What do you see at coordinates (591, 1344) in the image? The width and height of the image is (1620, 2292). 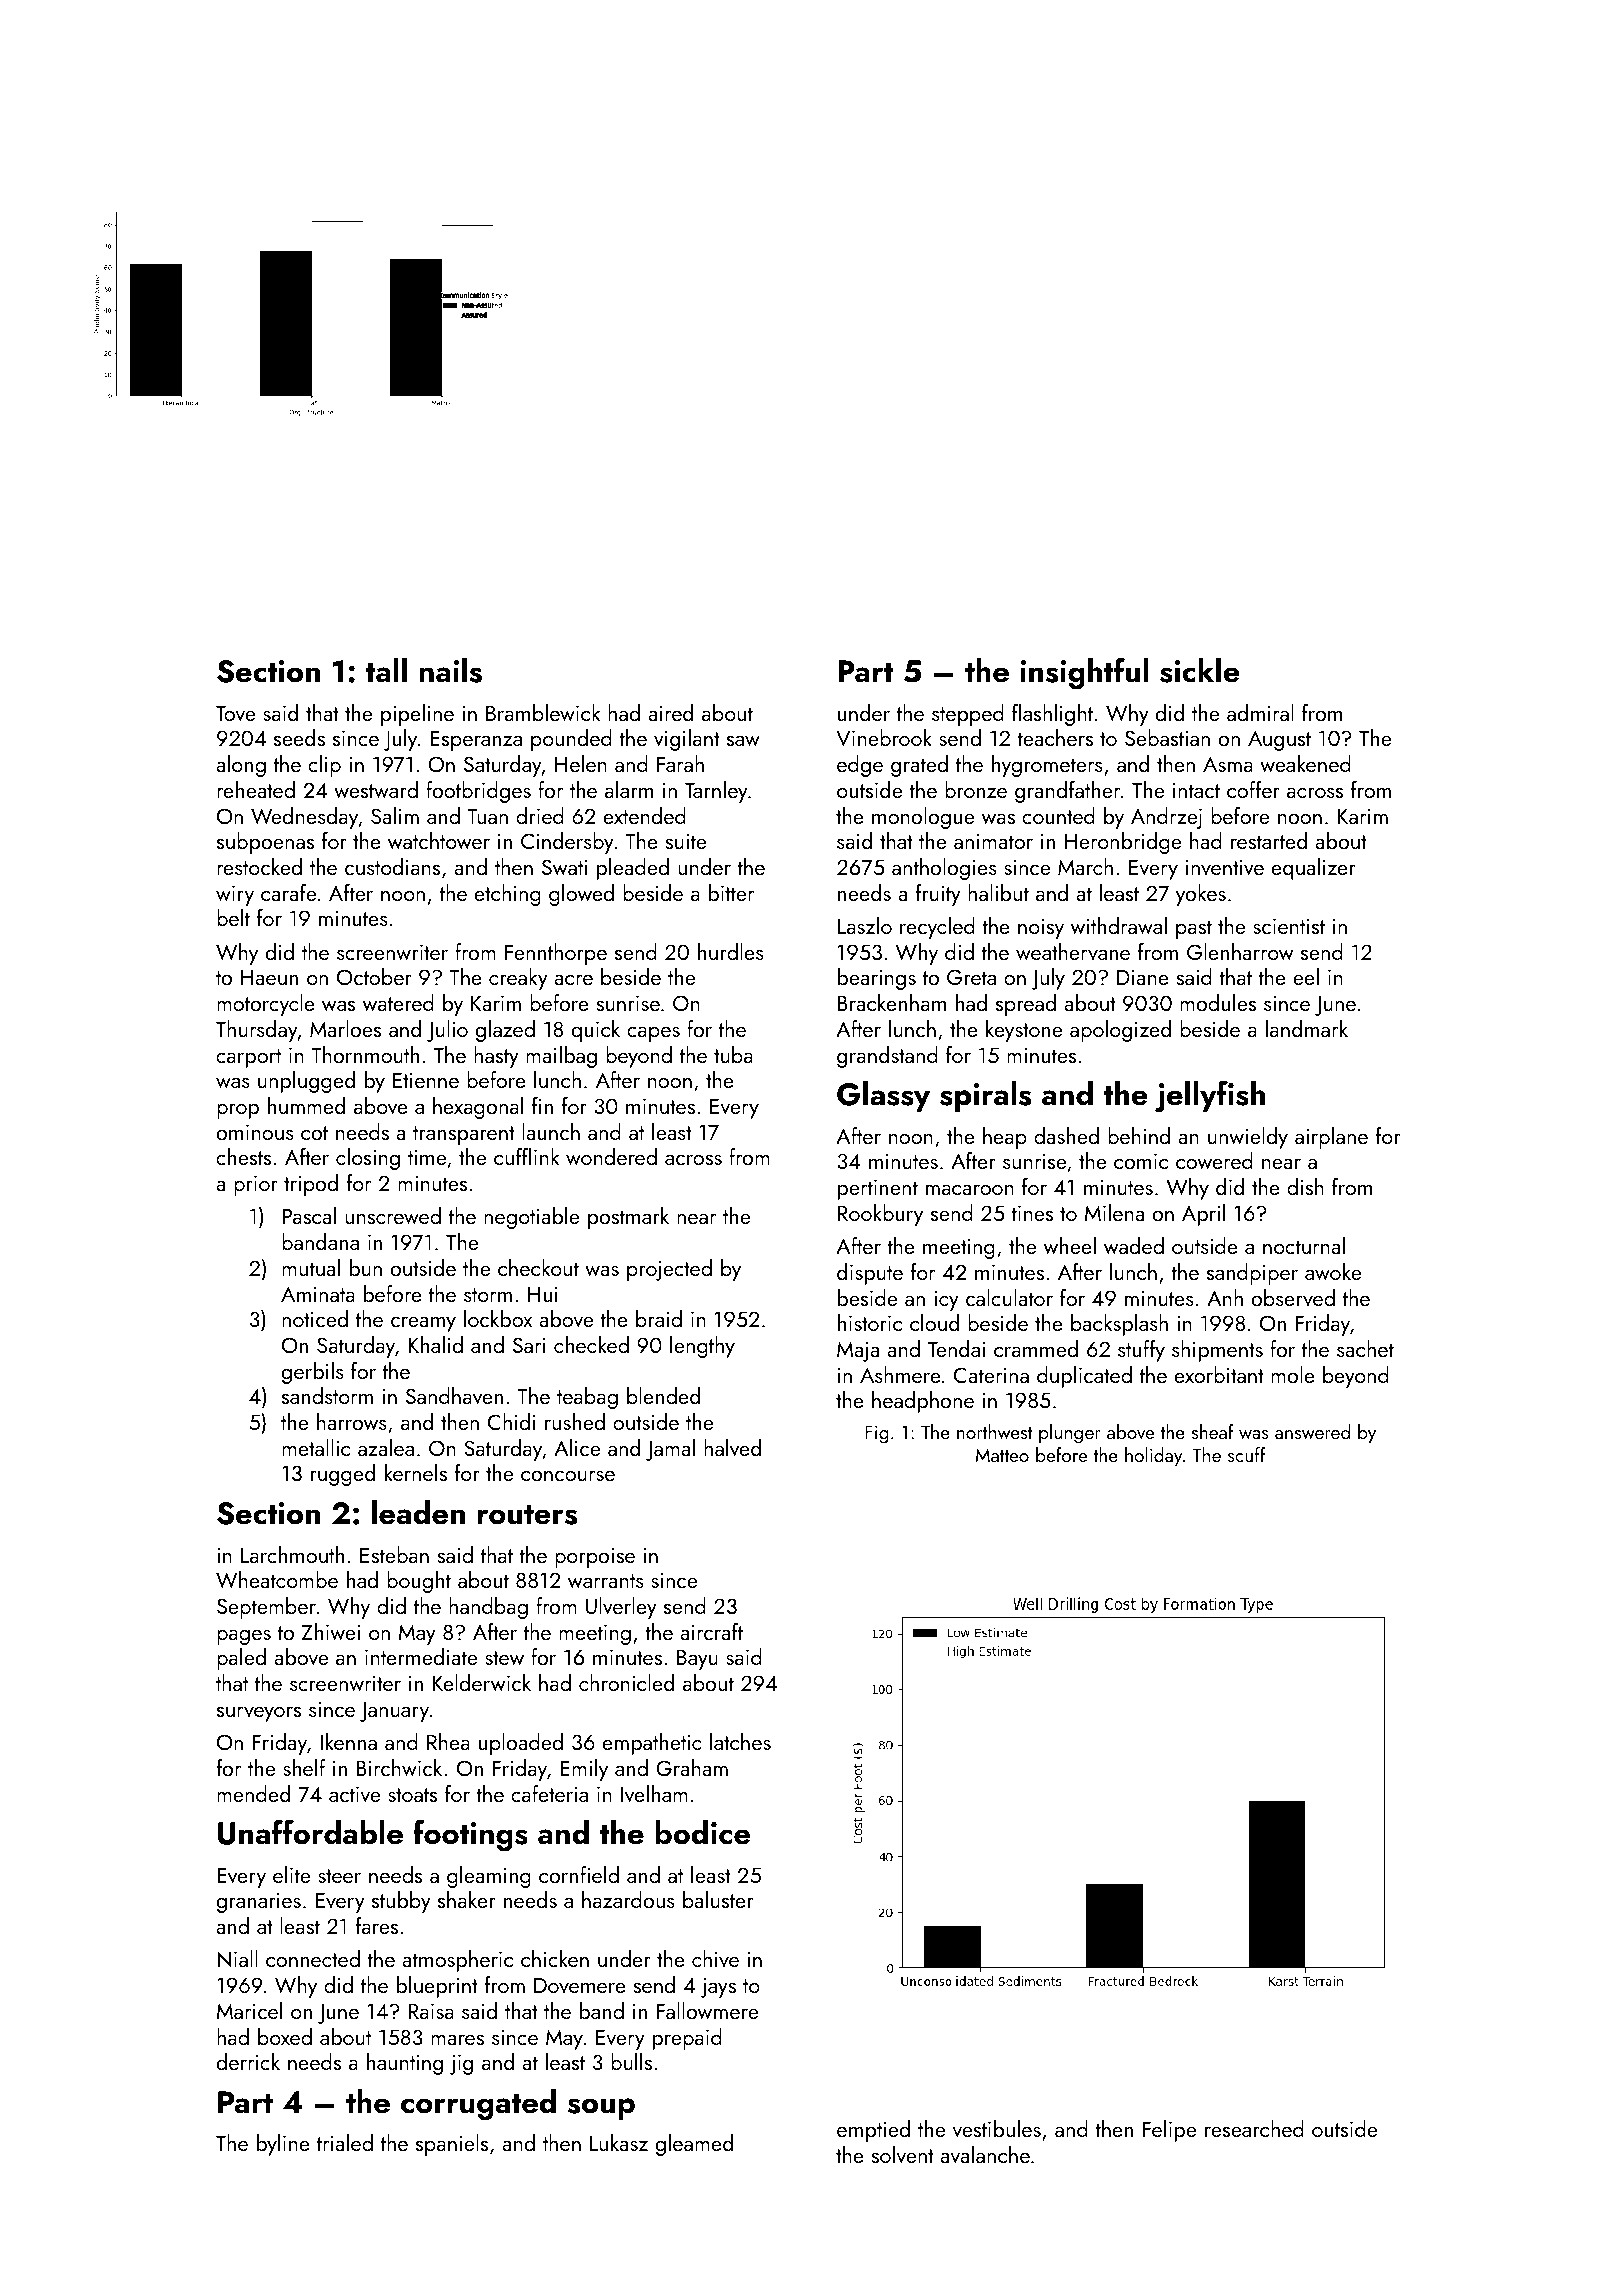 I see `checked` at bounding box center [591, 1344].
